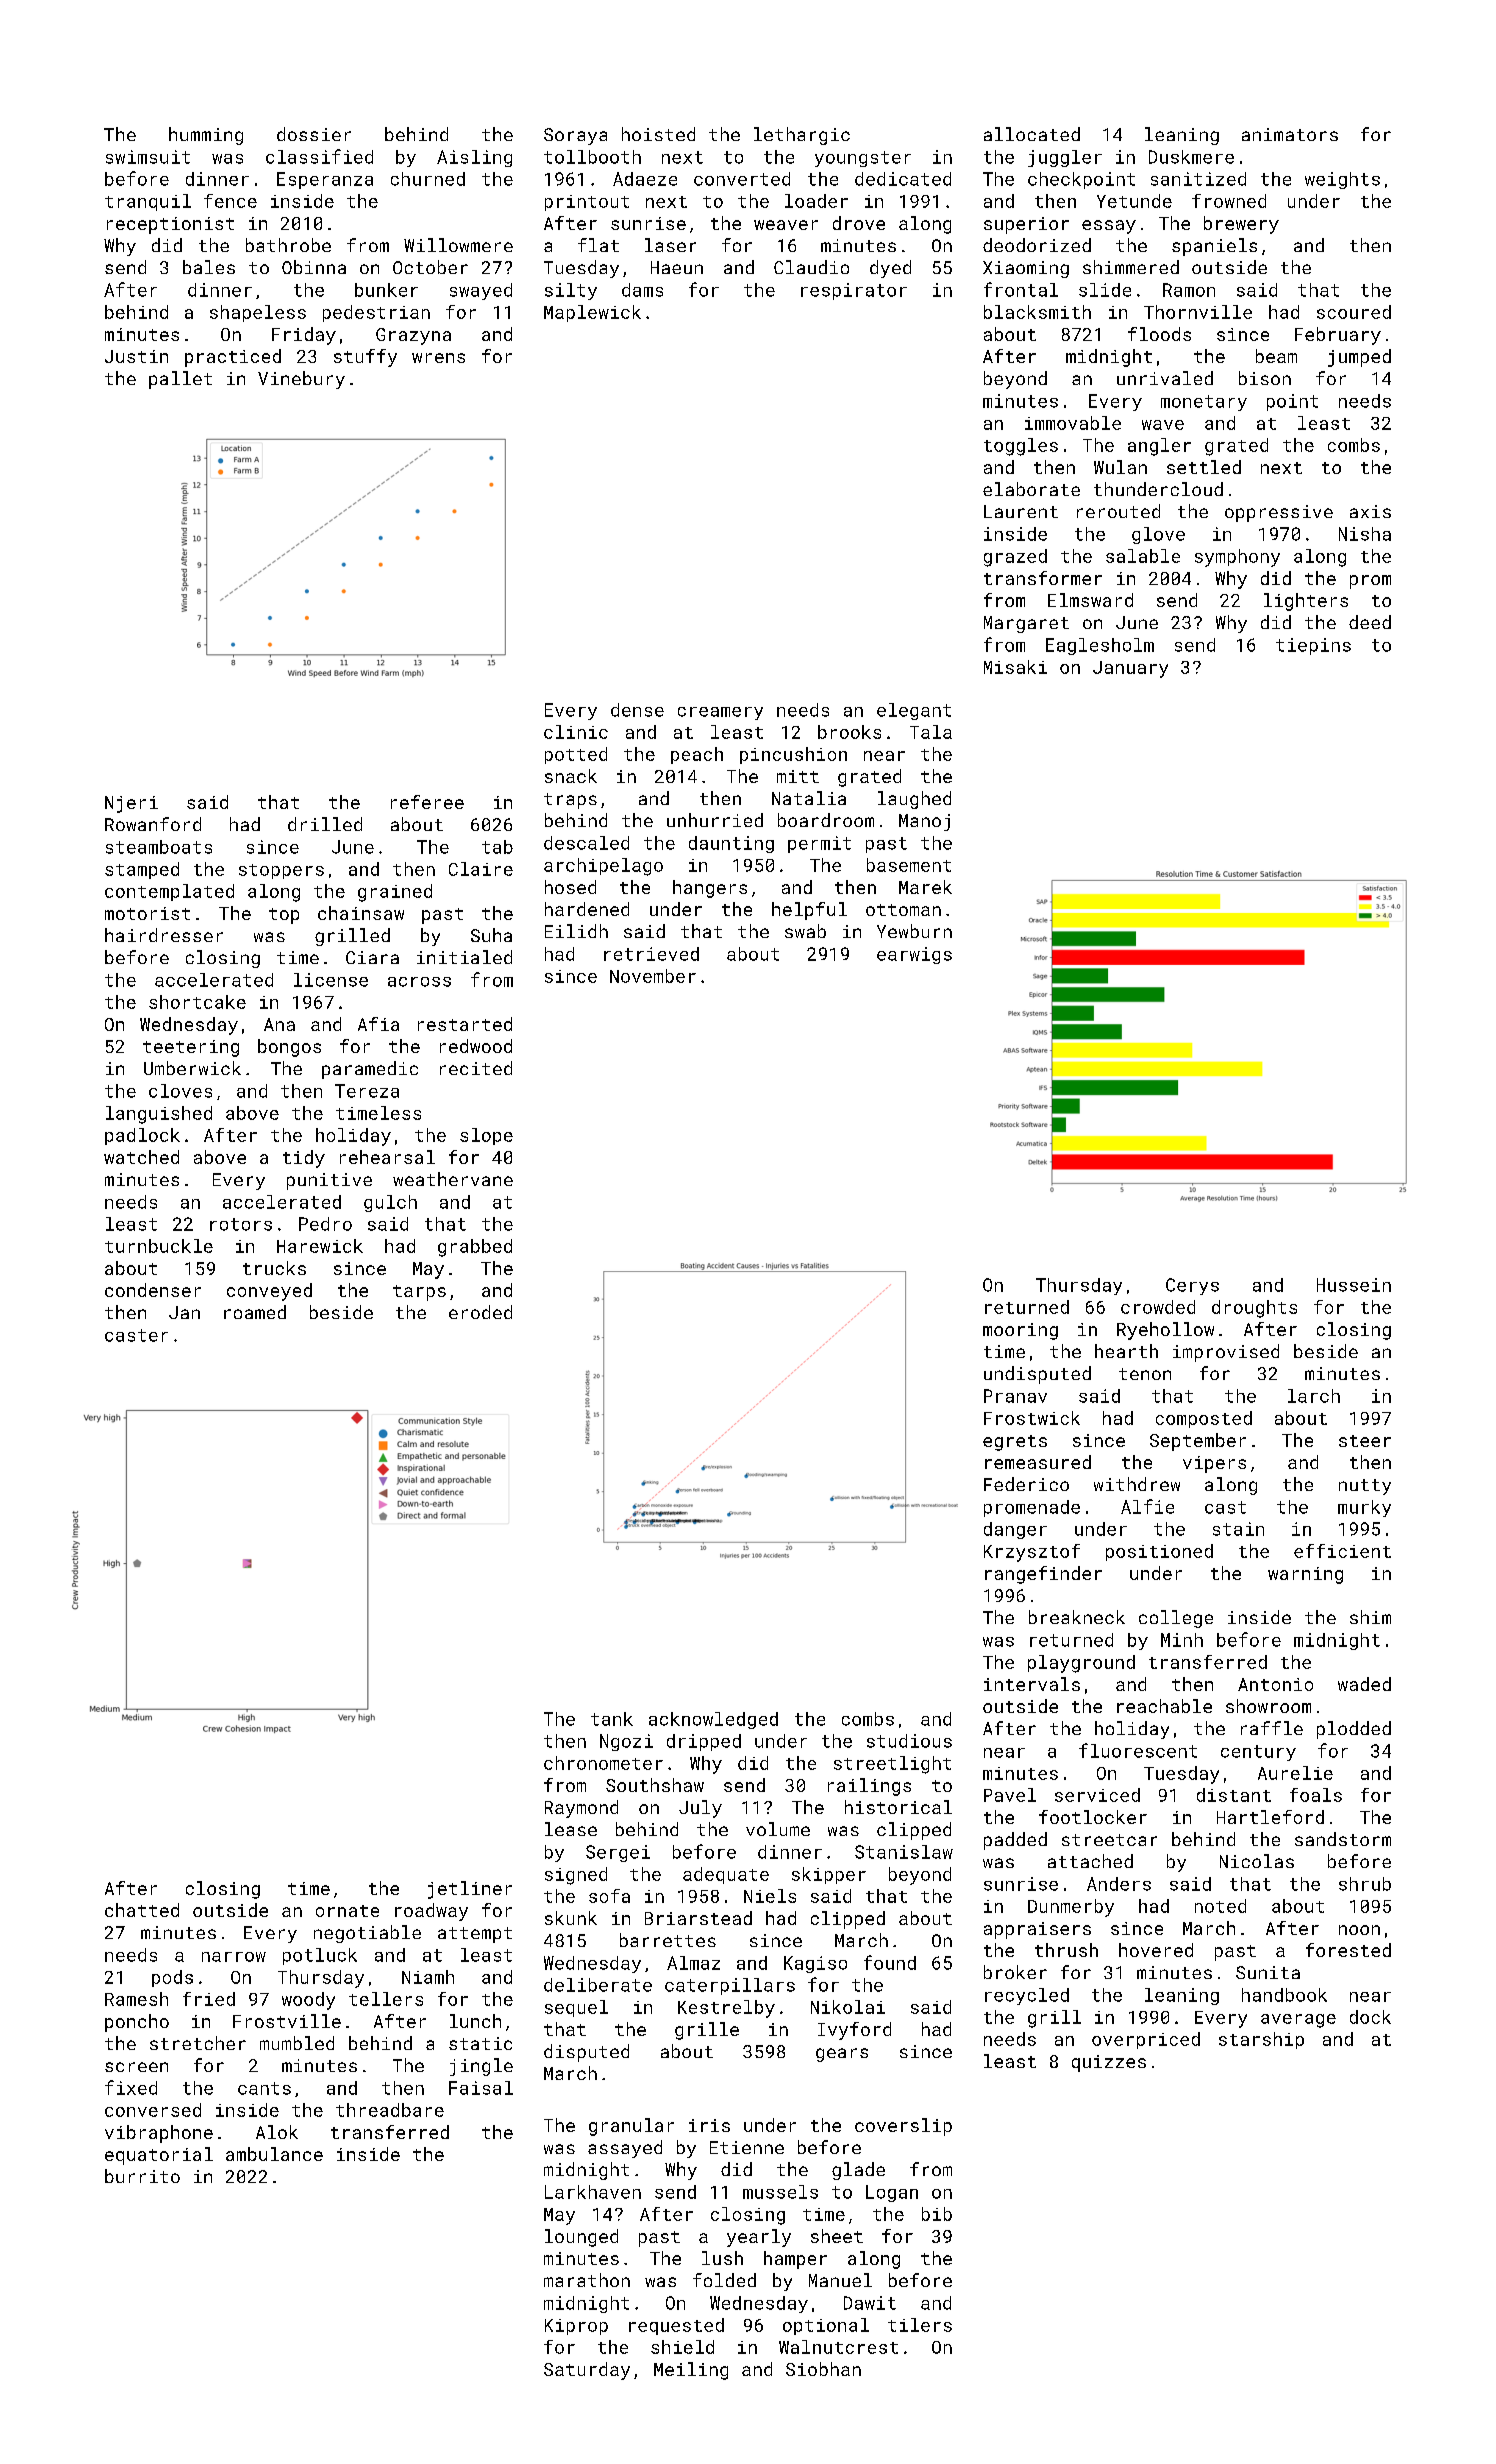  I want to click on Eilidh, so click(576, 931).
